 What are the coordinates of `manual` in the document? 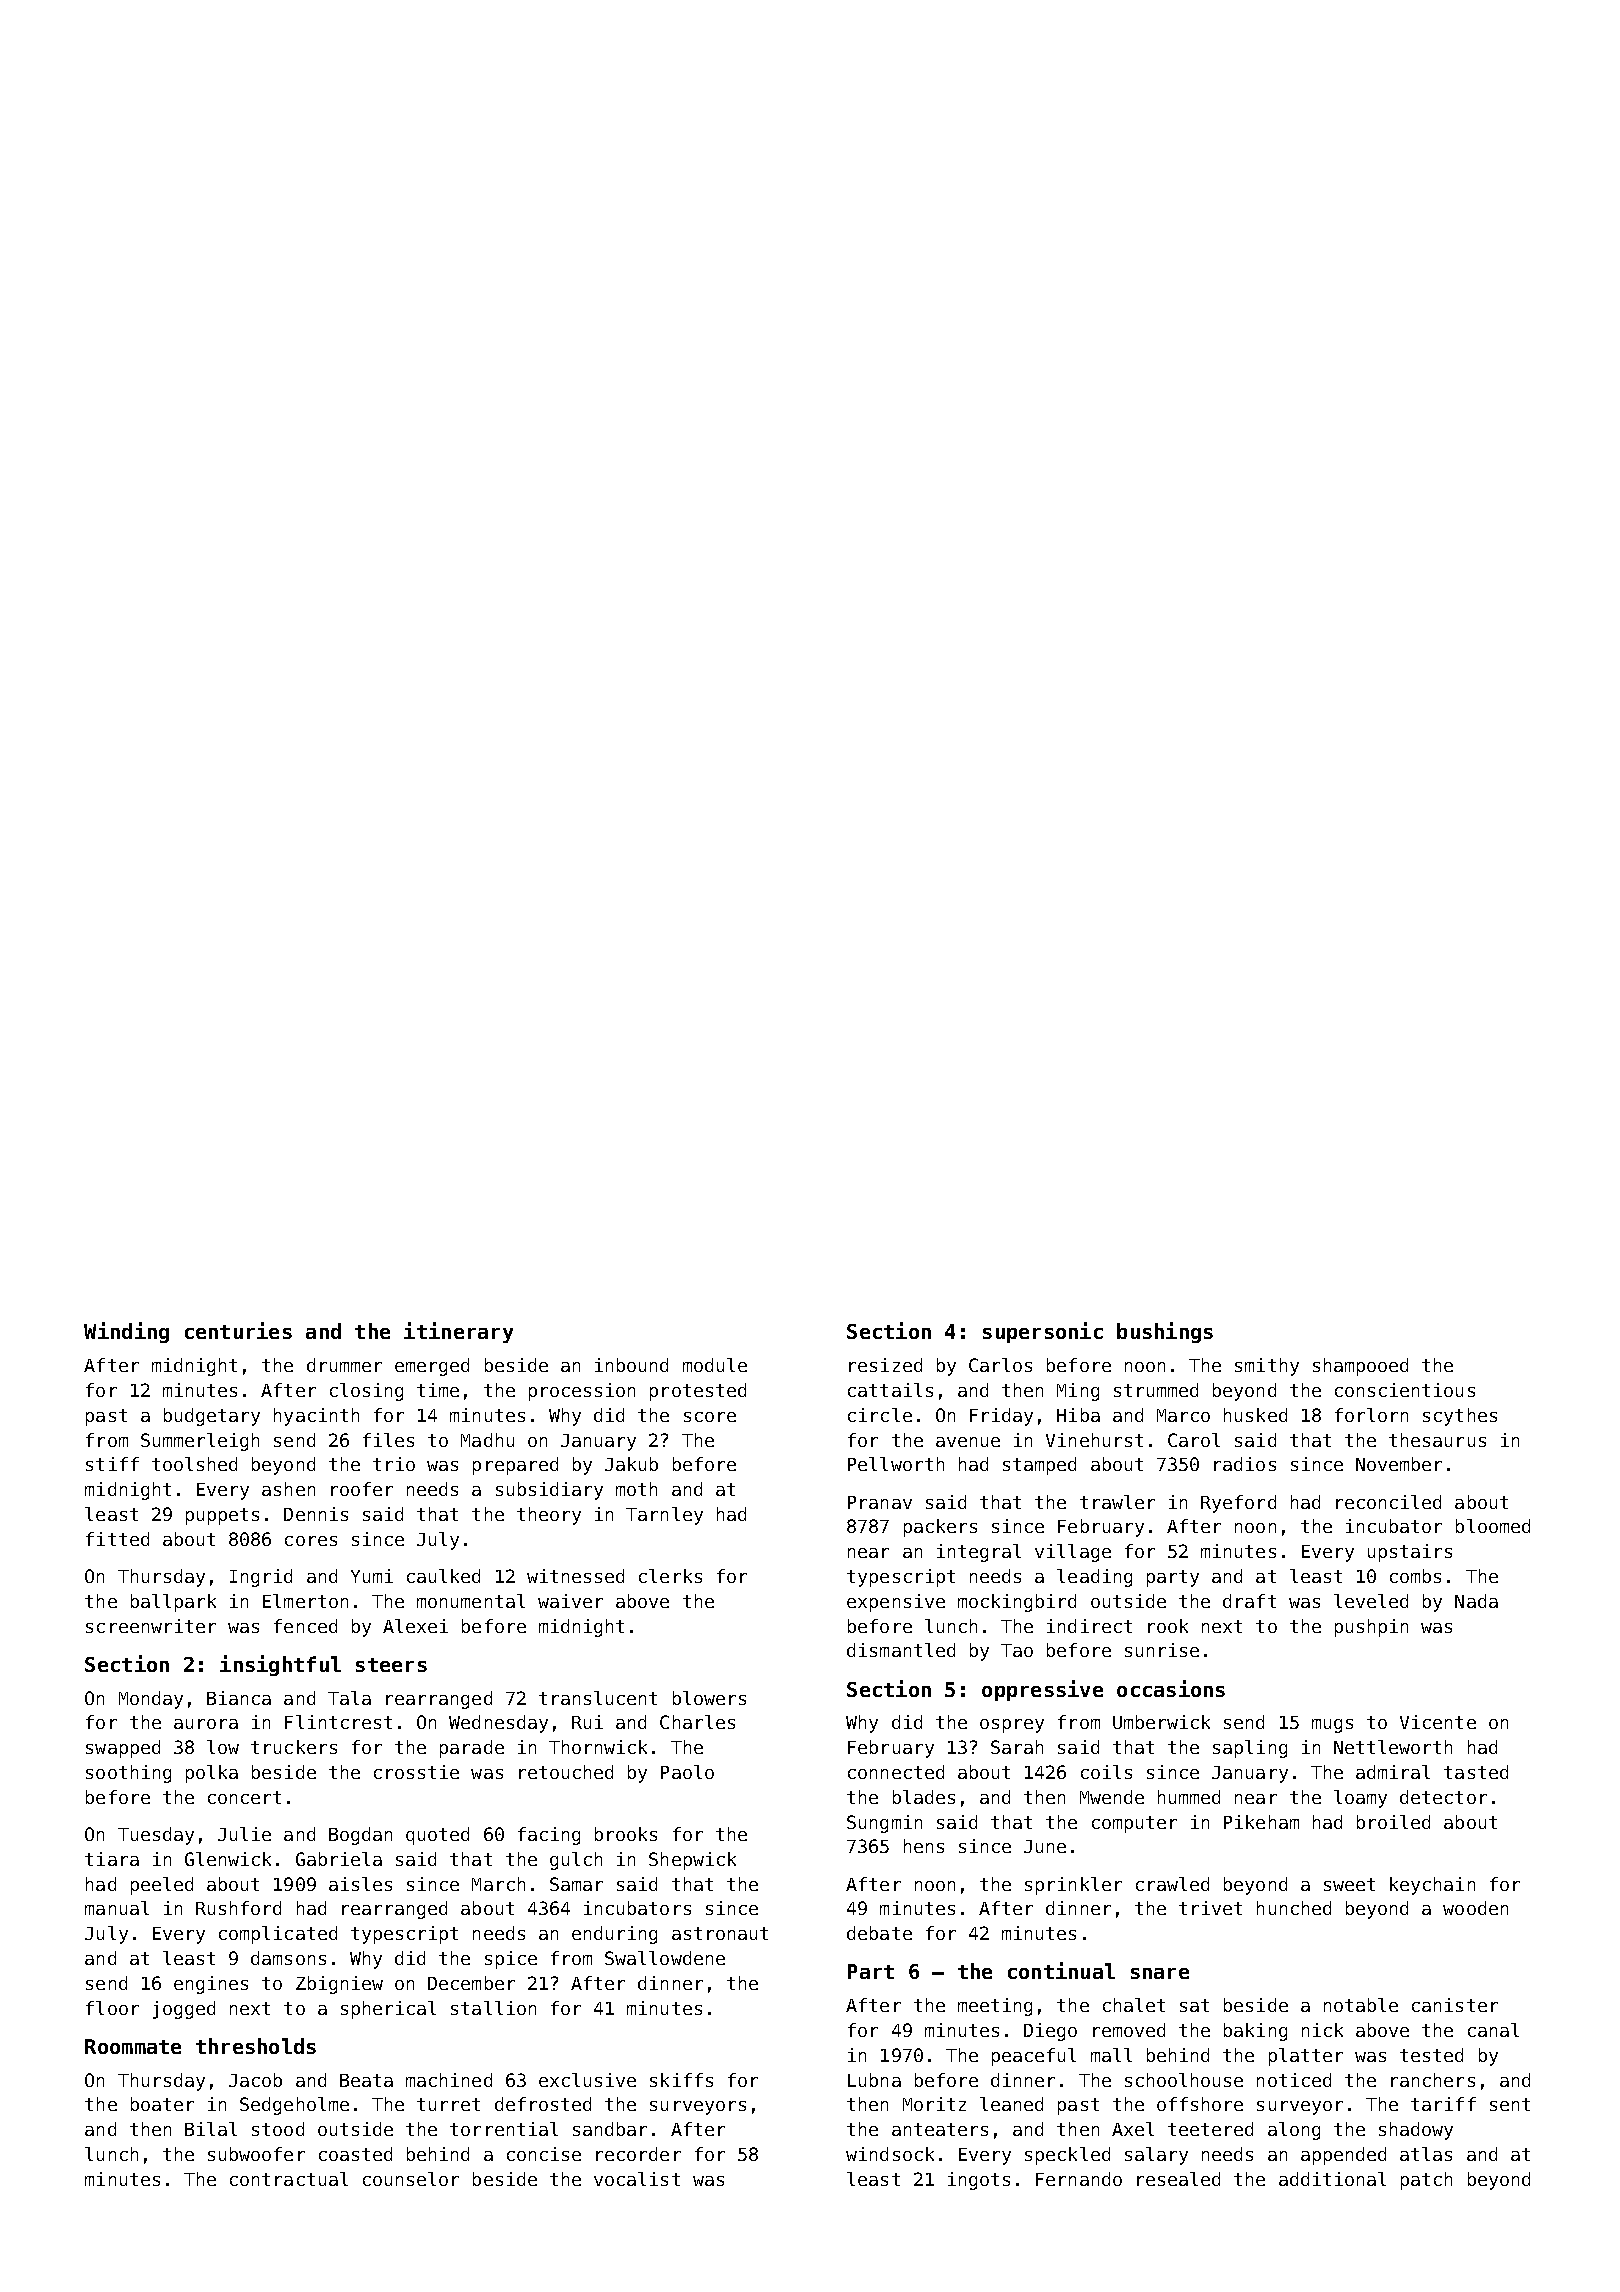 It's located at (117, 1908).
